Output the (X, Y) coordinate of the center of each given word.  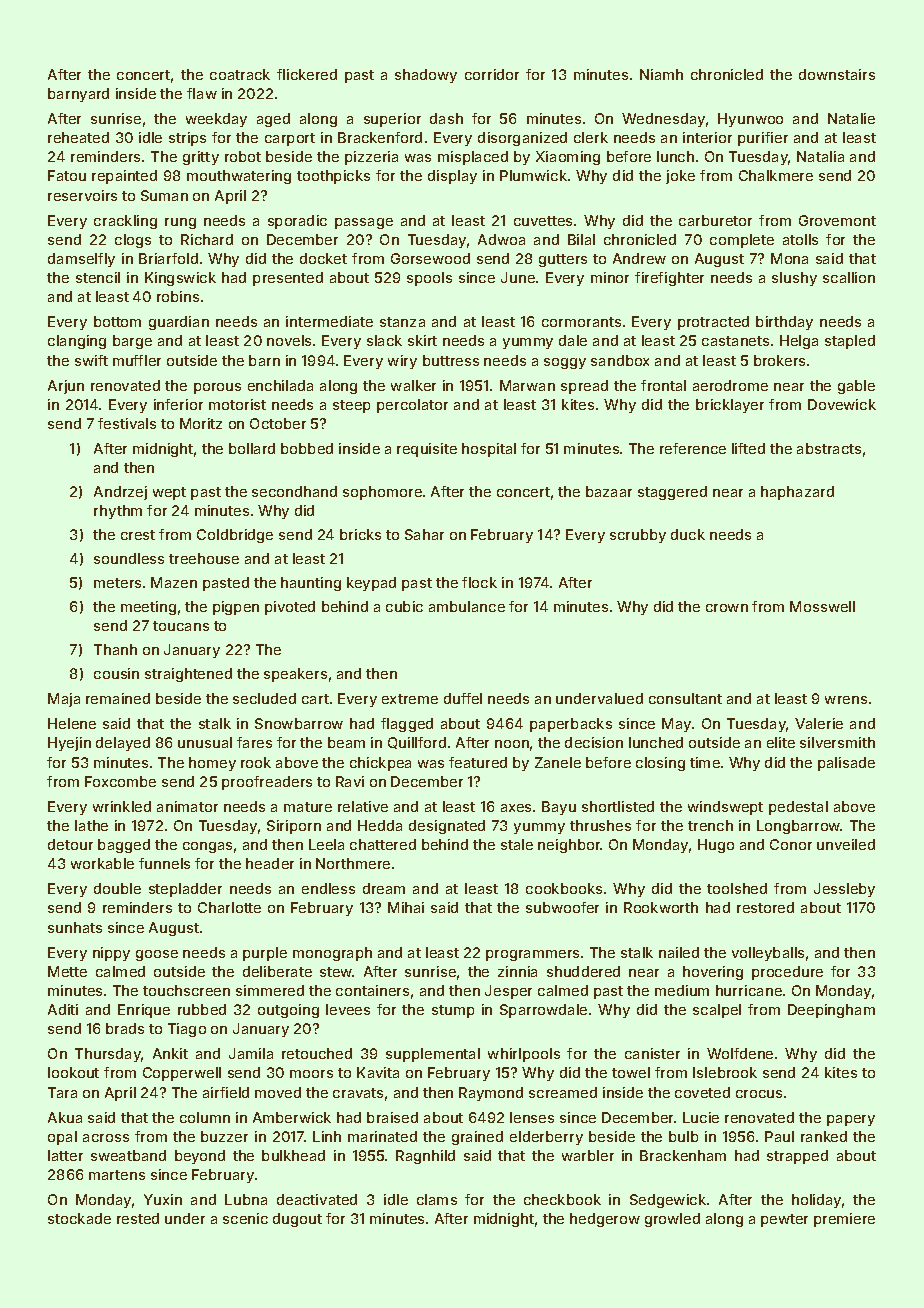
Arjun (66, 387)
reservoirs (82, 195)
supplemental (433, 1055)
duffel (463, 698)
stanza (402, 322)
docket (323, 258)
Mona (789, 258)
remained (118, 698)
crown (727, 608)
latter (65, 1155)
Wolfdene (740, 1053)
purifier (763, 139)
